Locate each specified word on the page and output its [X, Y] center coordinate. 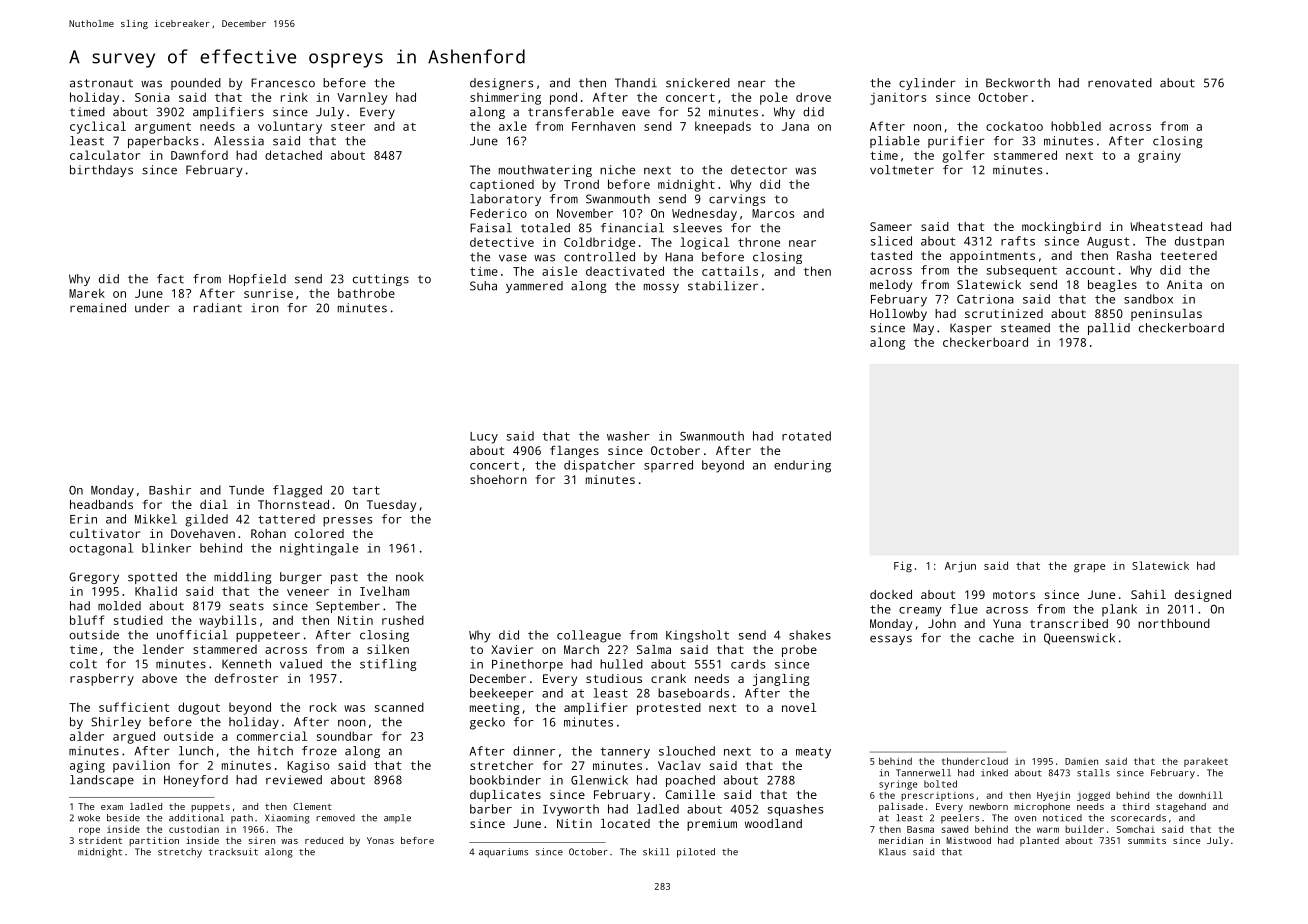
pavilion [141, 766]
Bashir [170, 490]
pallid [1109, 329]
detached [293, 155]
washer [628, 436]
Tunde [246, 490]
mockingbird [1061, 228]
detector [759, 170]
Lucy [484, 438]
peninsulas [1166, 315]
